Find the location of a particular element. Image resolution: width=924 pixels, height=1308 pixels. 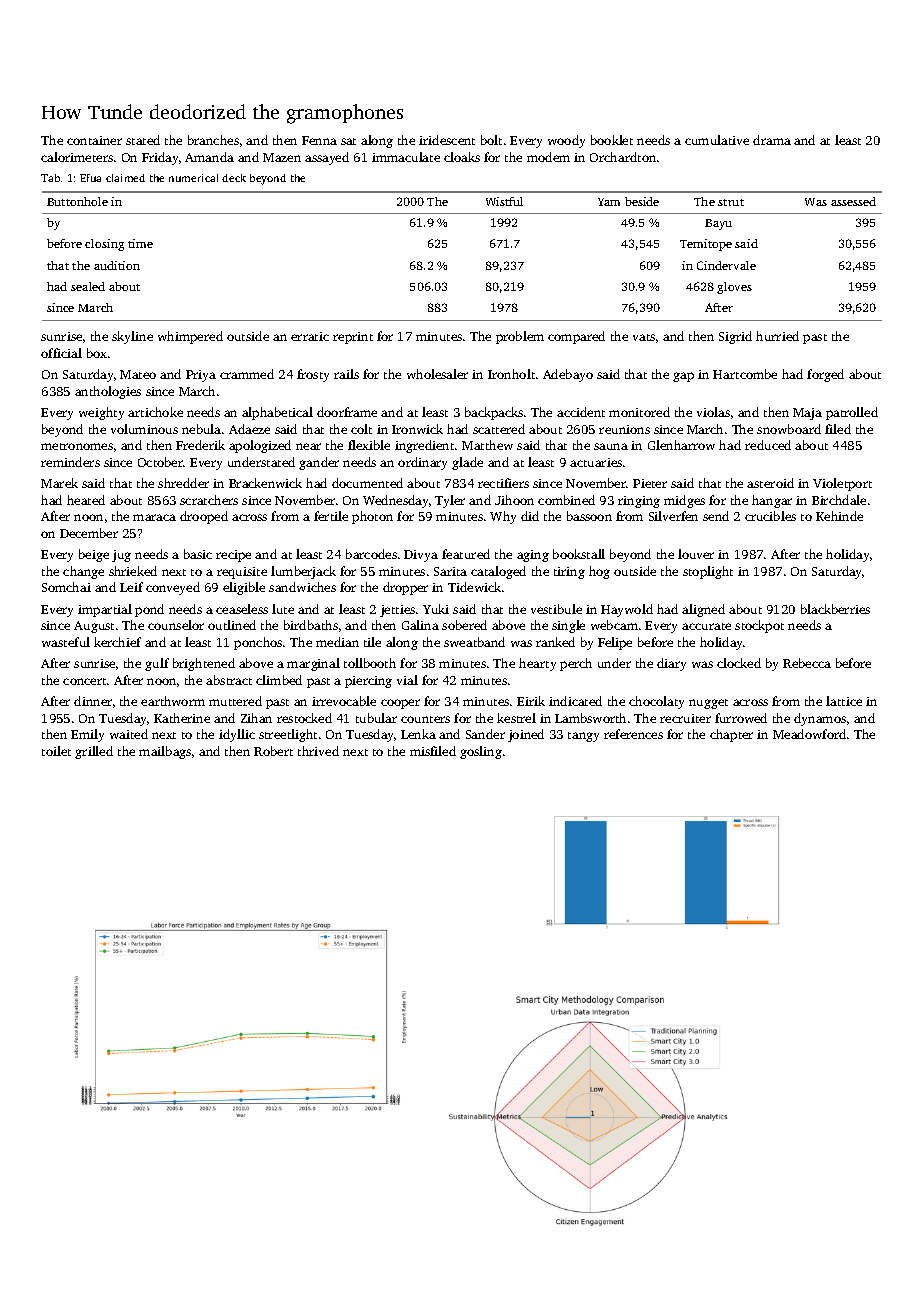

Ironholt is located at coordinates (511, 374).
